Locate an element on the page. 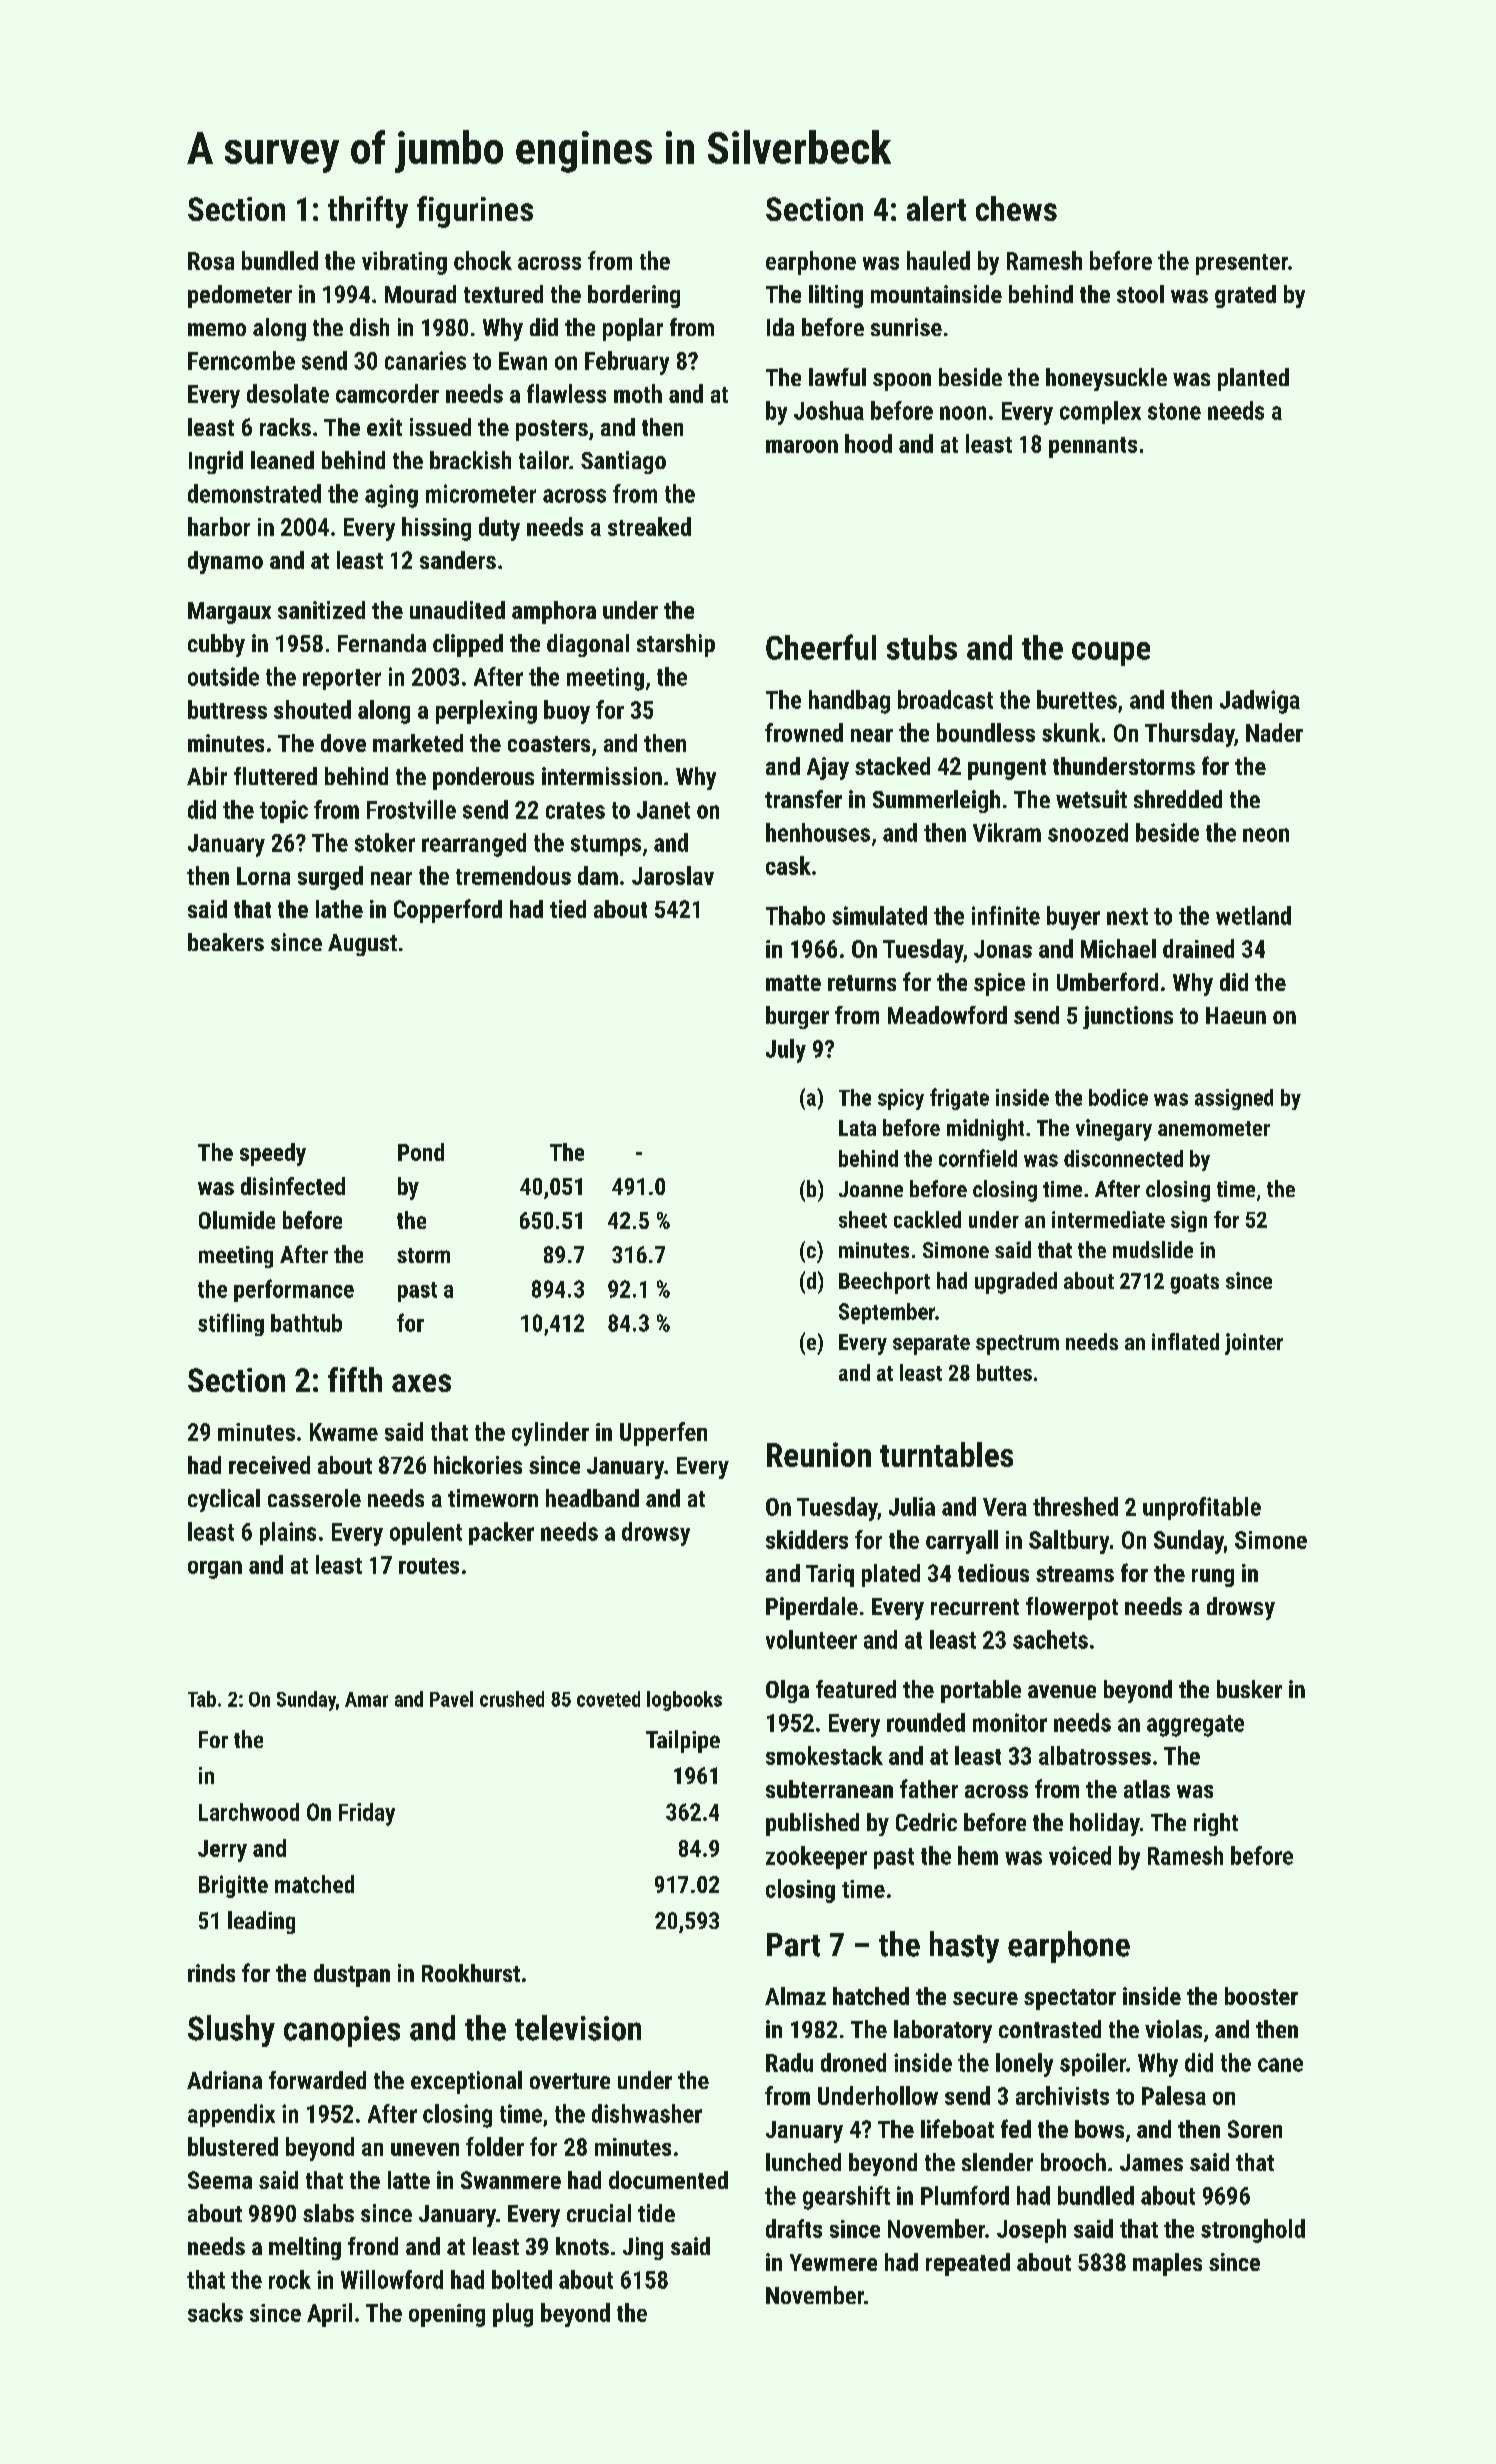 The height and width of the image is (2464, 1496). plug is located at coordinates (513, 2315).
